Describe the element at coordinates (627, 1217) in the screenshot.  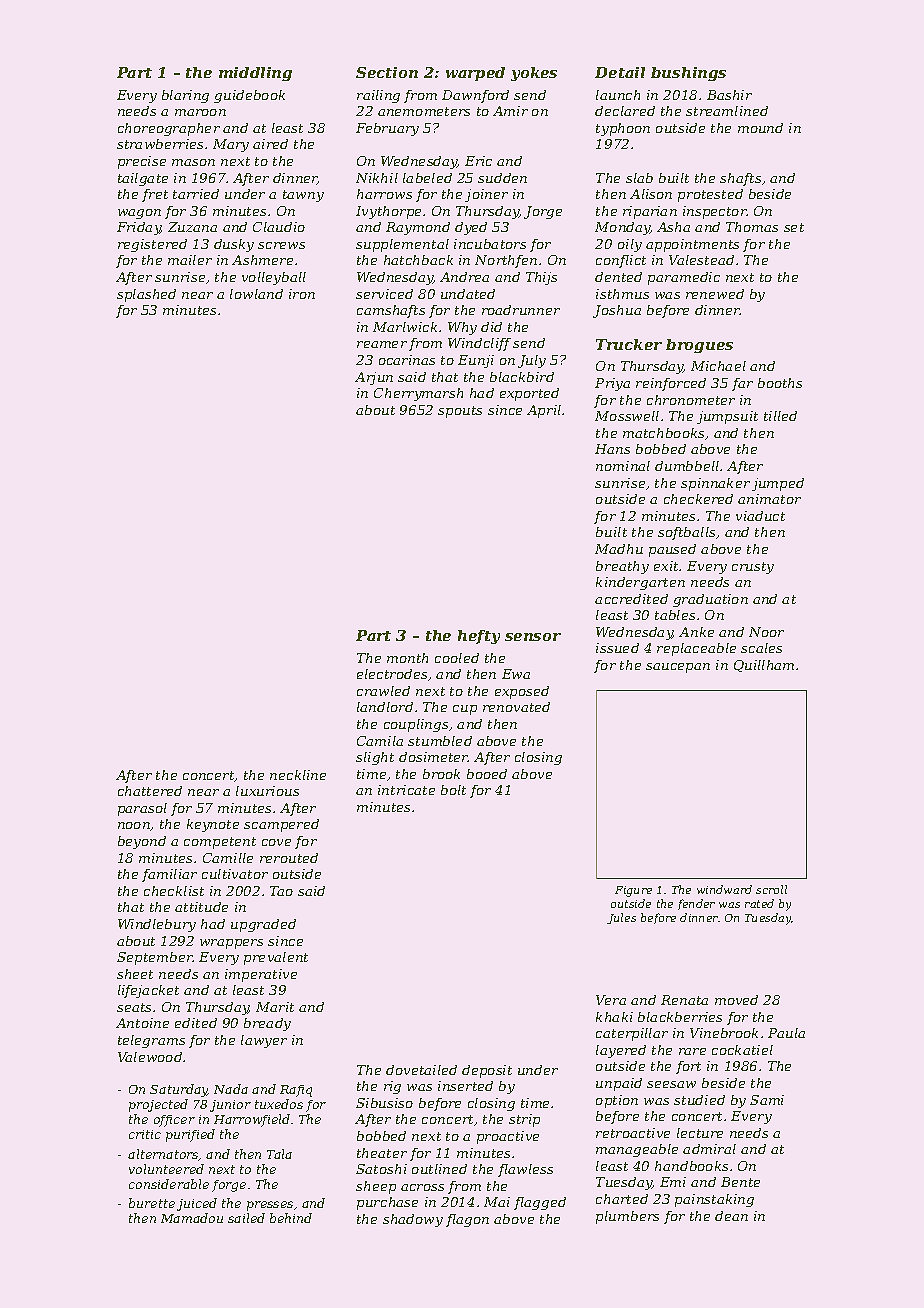
I see `plumbers` at that location.
